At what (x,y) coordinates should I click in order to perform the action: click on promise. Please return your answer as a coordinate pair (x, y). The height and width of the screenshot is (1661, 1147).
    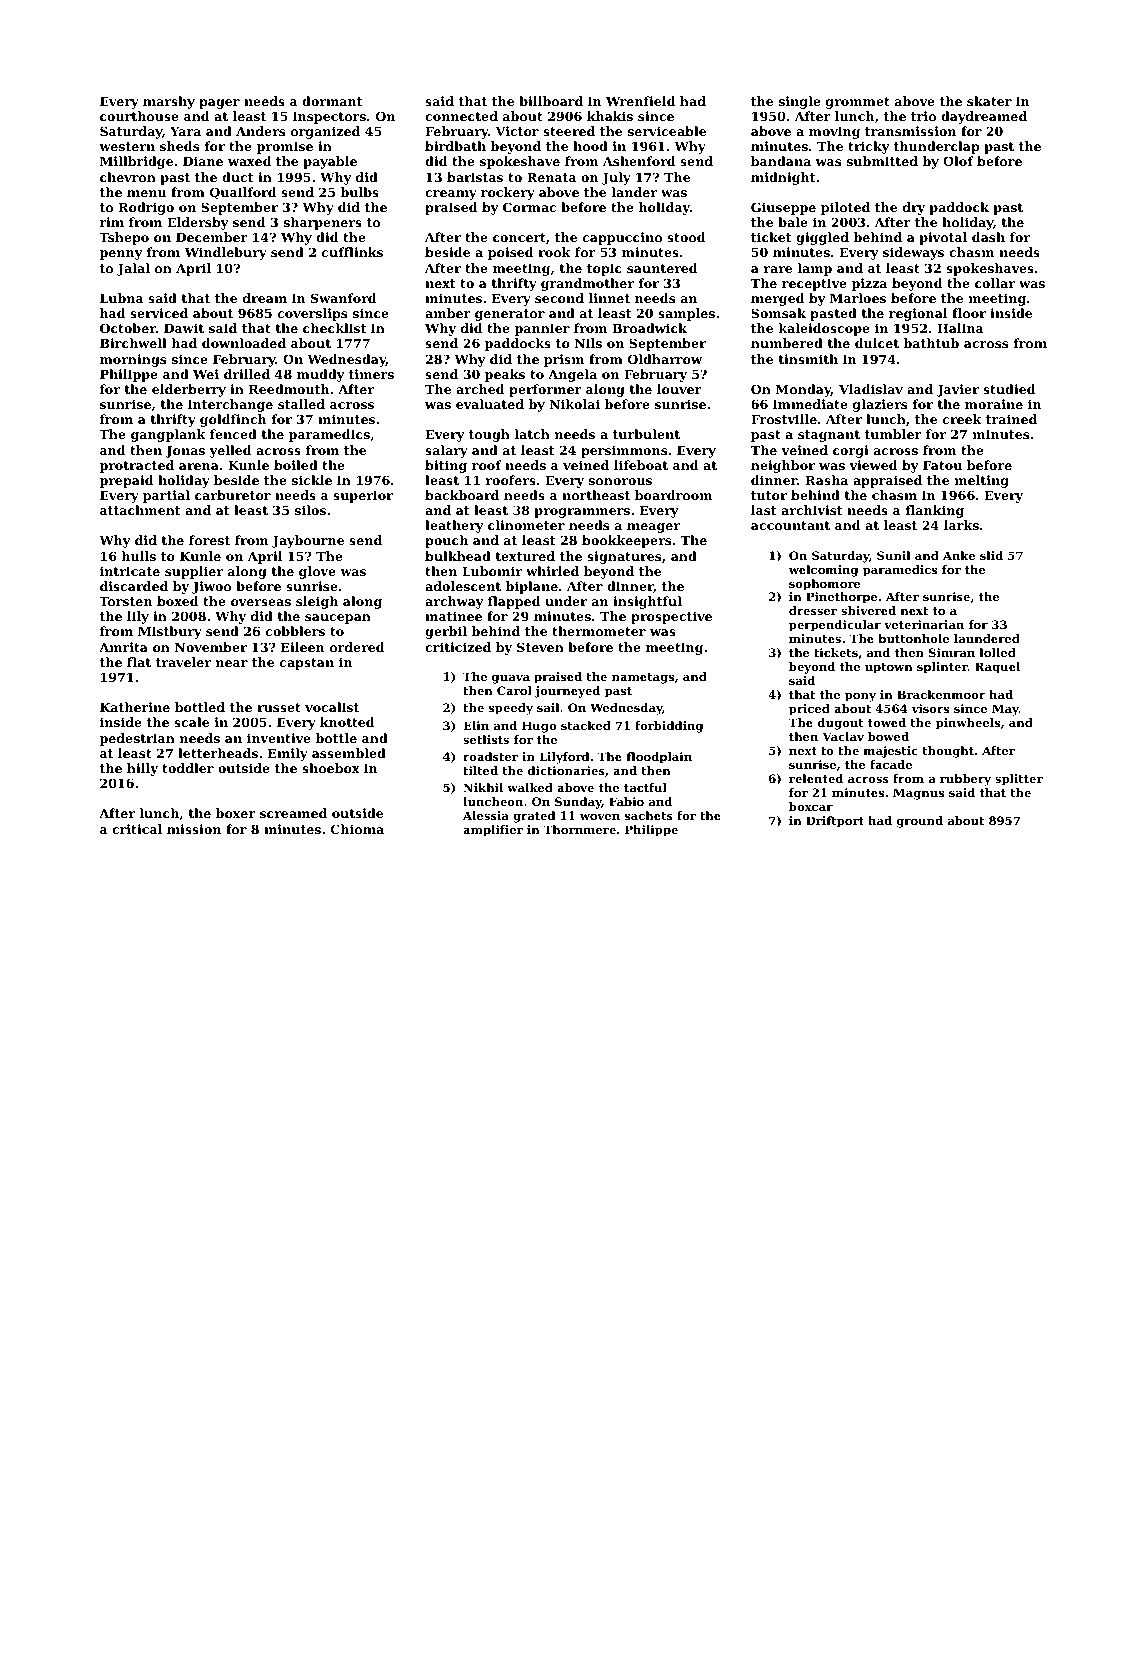
    Looking at the image, I should click on (285, 147).
